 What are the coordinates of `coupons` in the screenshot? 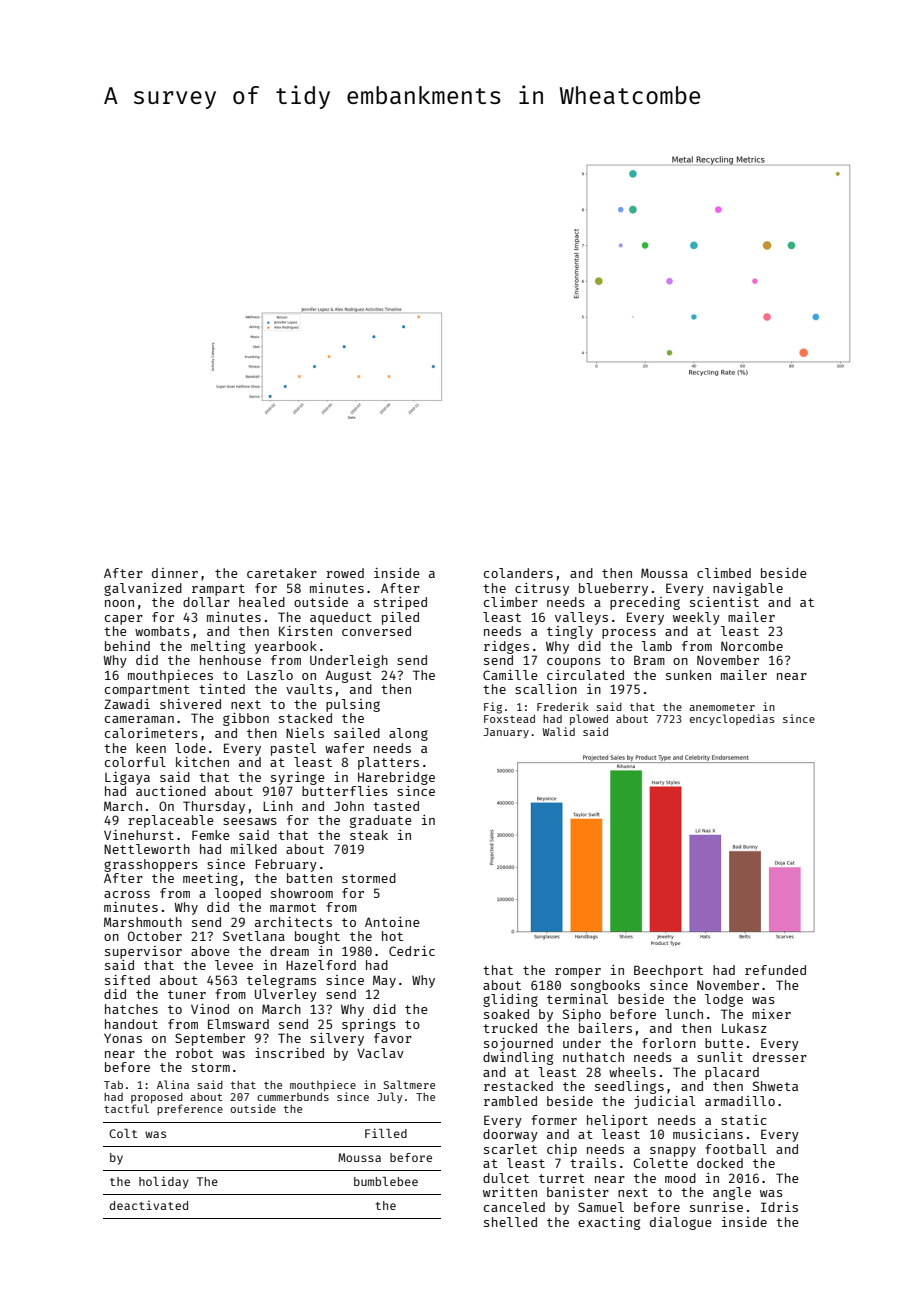 It's located at (574, 663).
